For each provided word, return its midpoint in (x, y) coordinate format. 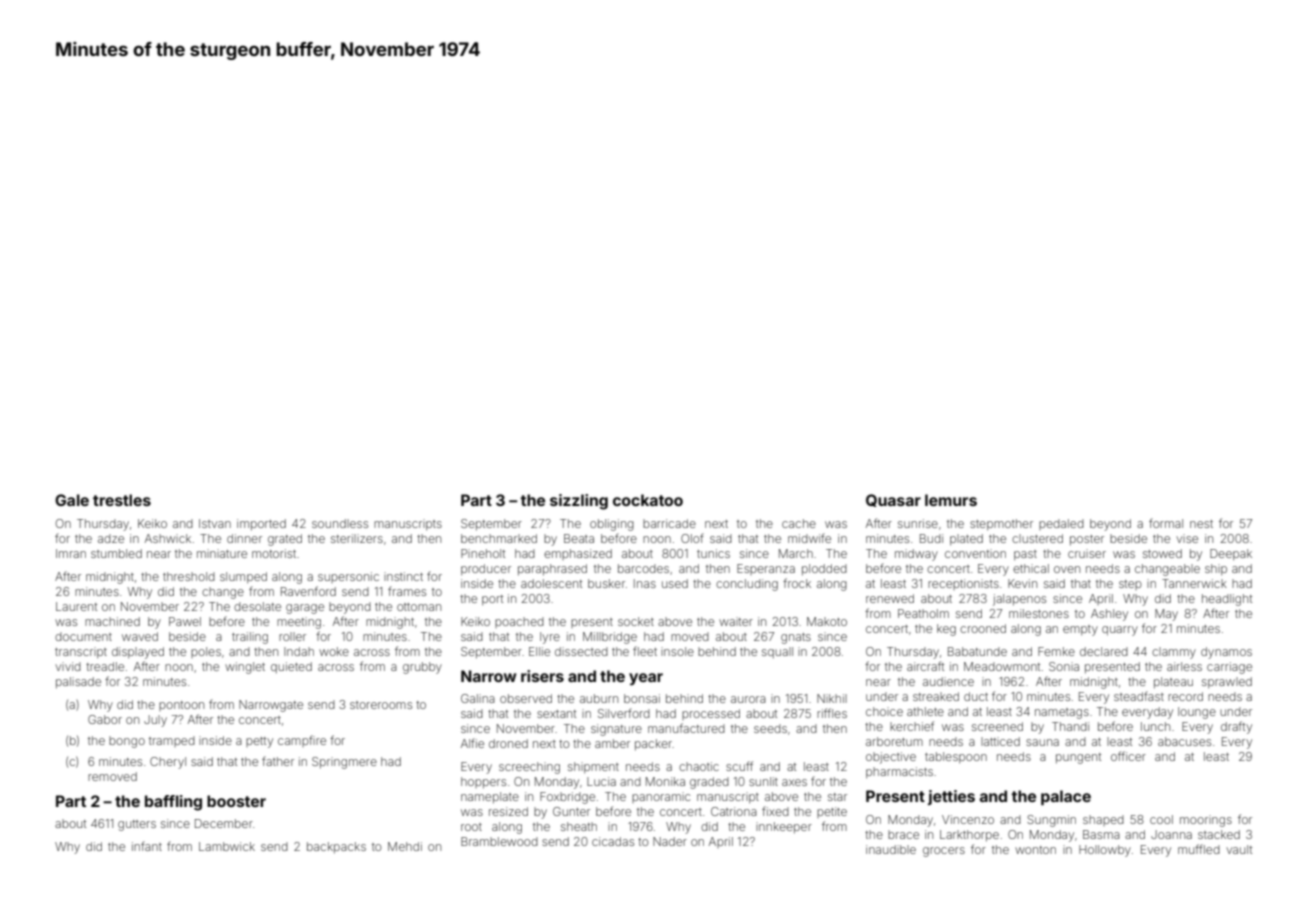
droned (508, 743)
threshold (189, 576)
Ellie (539, 651)
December (224, 823)
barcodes (643, 568)
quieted (291, 667)
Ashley (1109, 615)
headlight (1227, 600)
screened (997, 726)
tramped (172, 741)
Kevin (1022, 583)
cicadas (613, 841)
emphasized (578, 554)
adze (111, 538)
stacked (1219, 834)
